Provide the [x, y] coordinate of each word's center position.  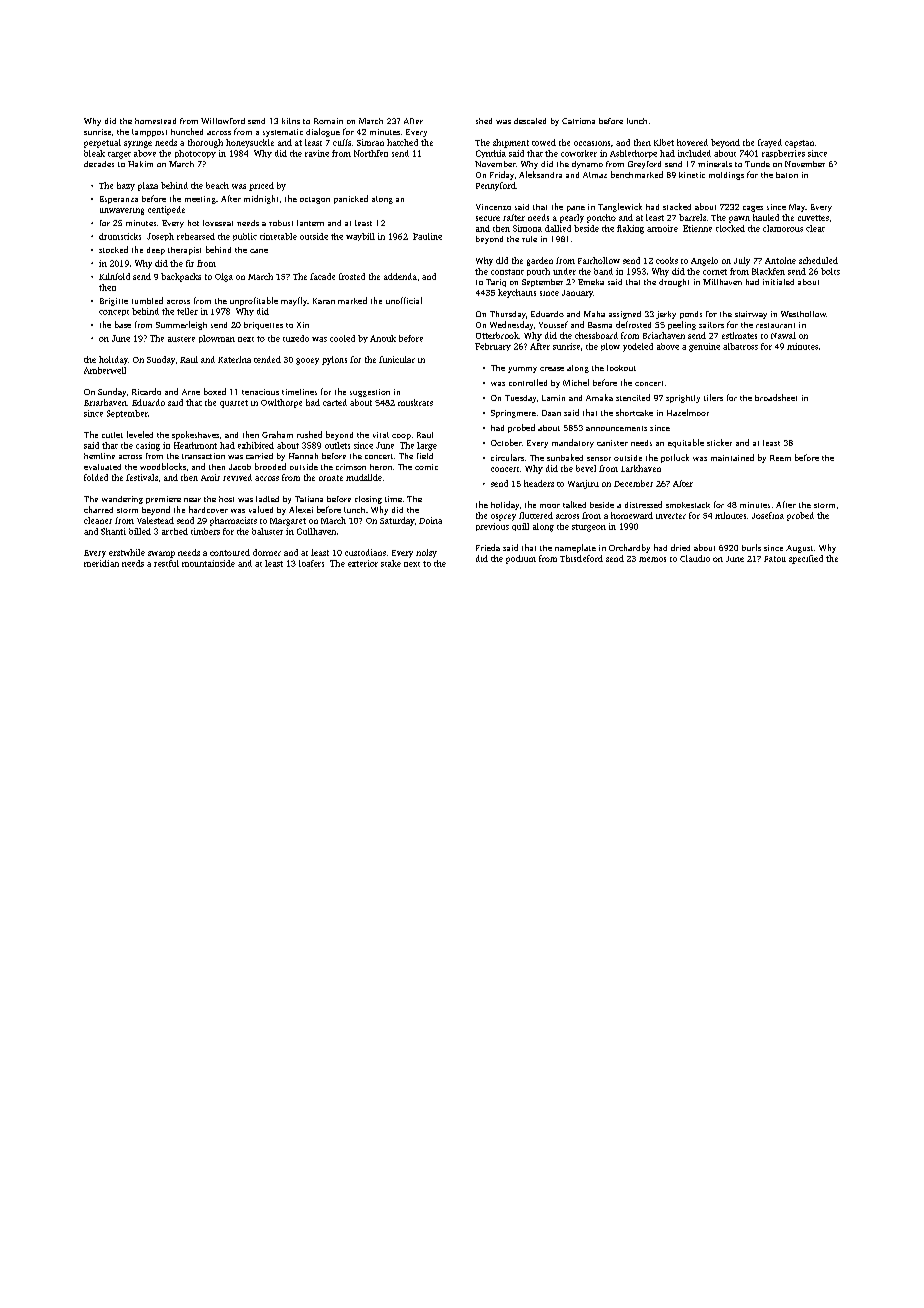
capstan [799, 144]
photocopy [195, 154]
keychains [517, 293]
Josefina [768, 515]
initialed [778, 282]
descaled [530, 121]
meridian [101, 563]
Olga [224, 277]
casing [148, 446]
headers [539, 483]
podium [521, 559]
